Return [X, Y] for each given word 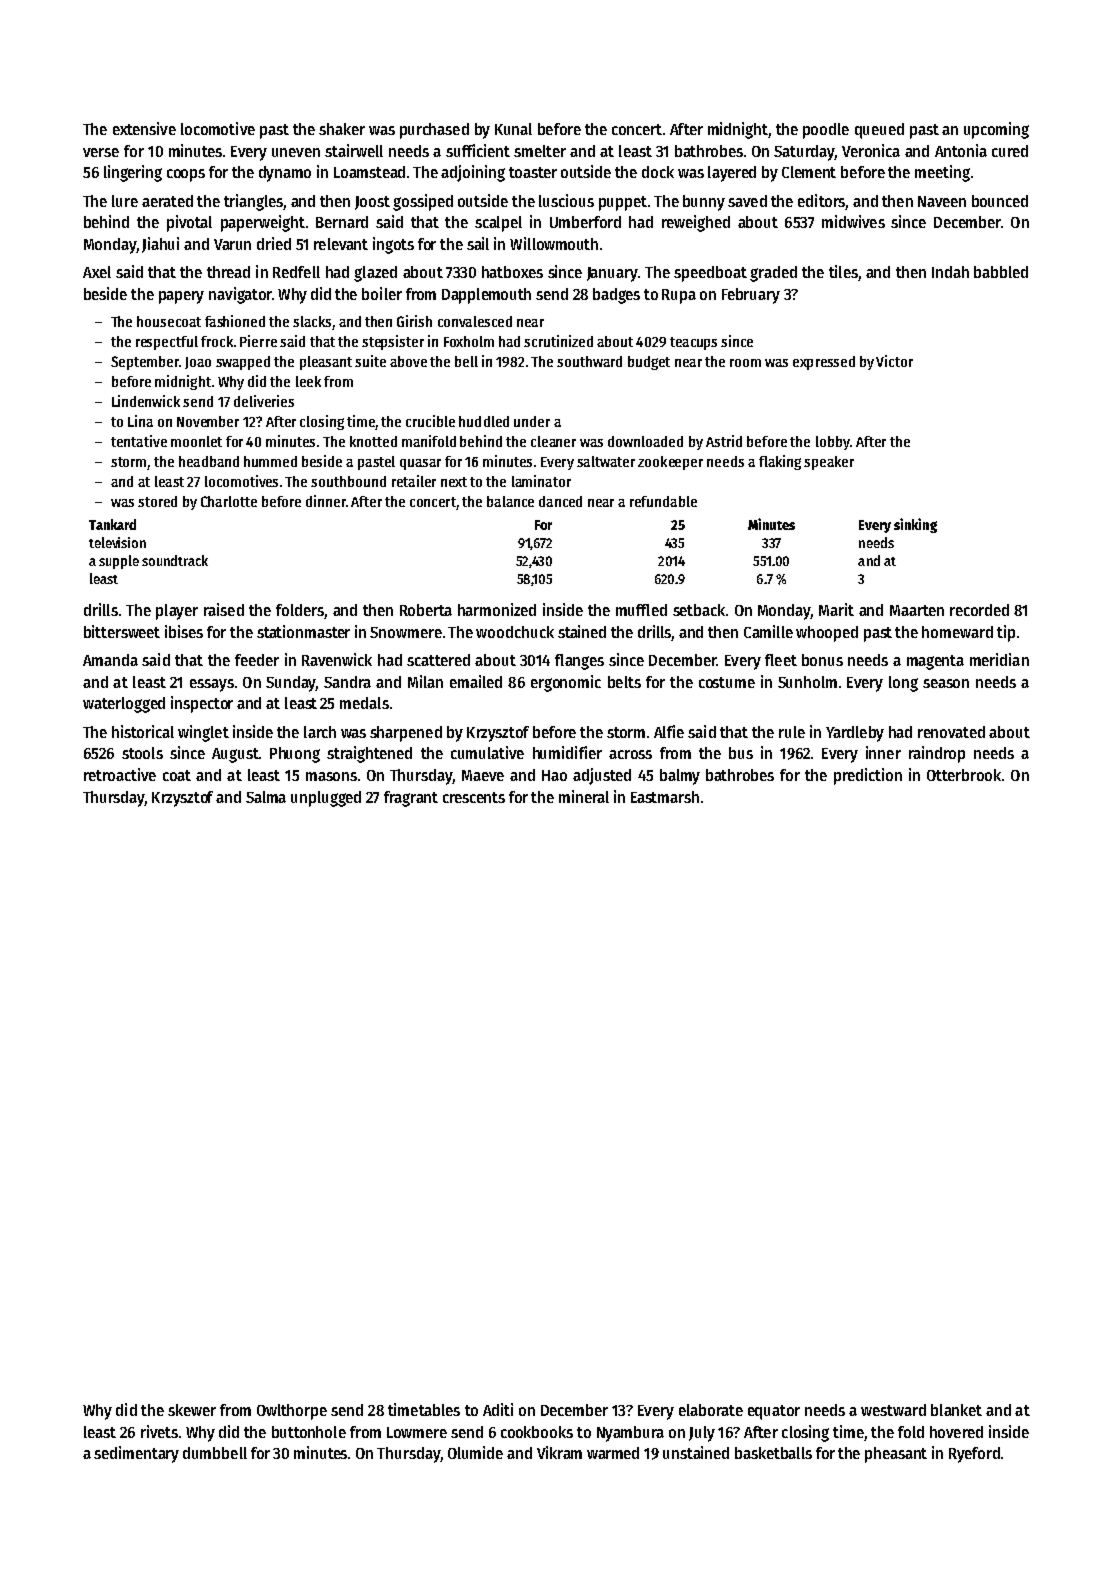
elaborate [711, 1410]
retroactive [120, 774]
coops [186, 175]
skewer [192, 1410]
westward [893, 1410]
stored [157, 501]
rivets [159, 1431]
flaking [780, 462]
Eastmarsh [665, 797]
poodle [826, 131]
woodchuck [515, 632]
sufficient [478, 150]
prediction [868, 776]
